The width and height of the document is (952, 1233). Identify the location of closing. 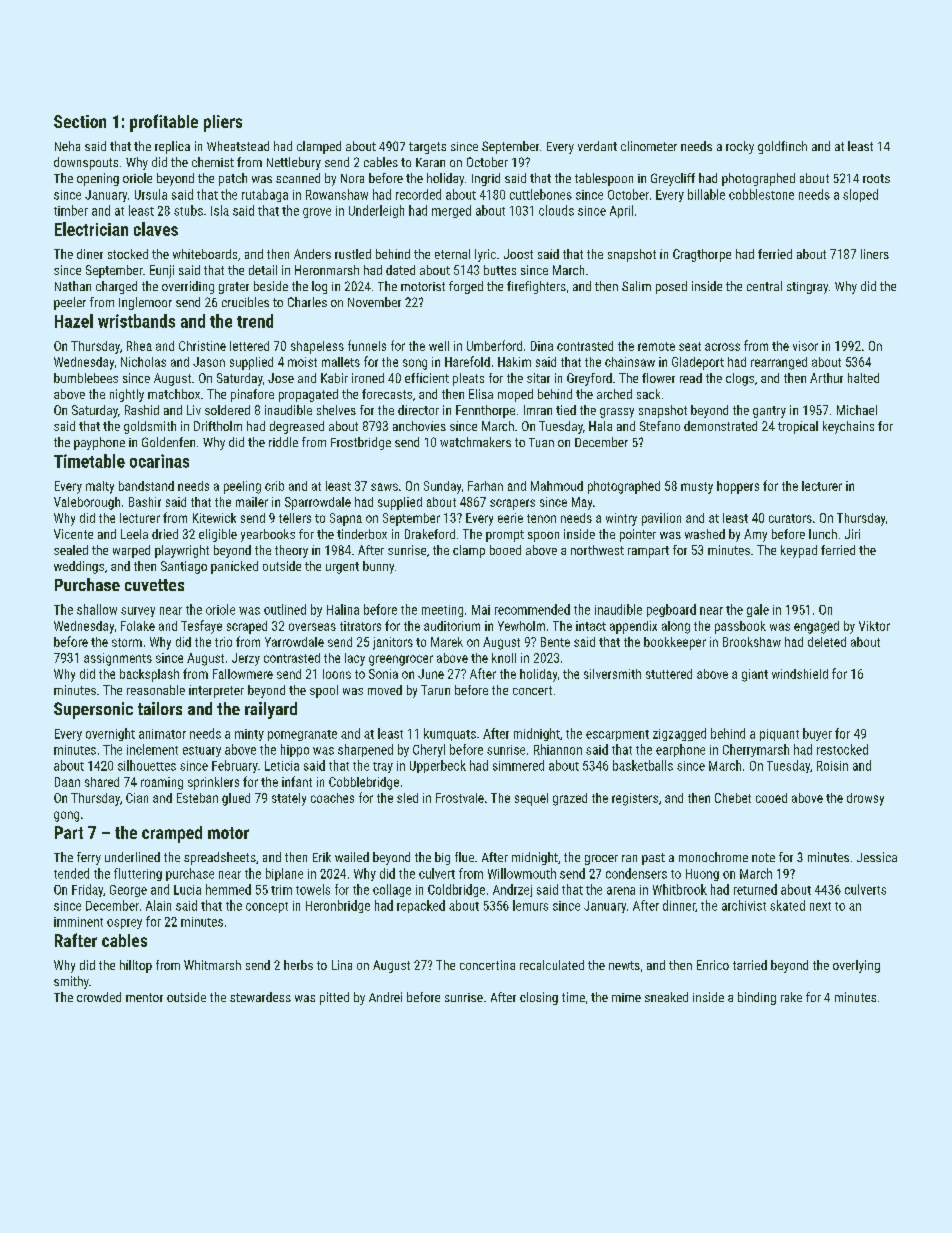
(539, 998).
